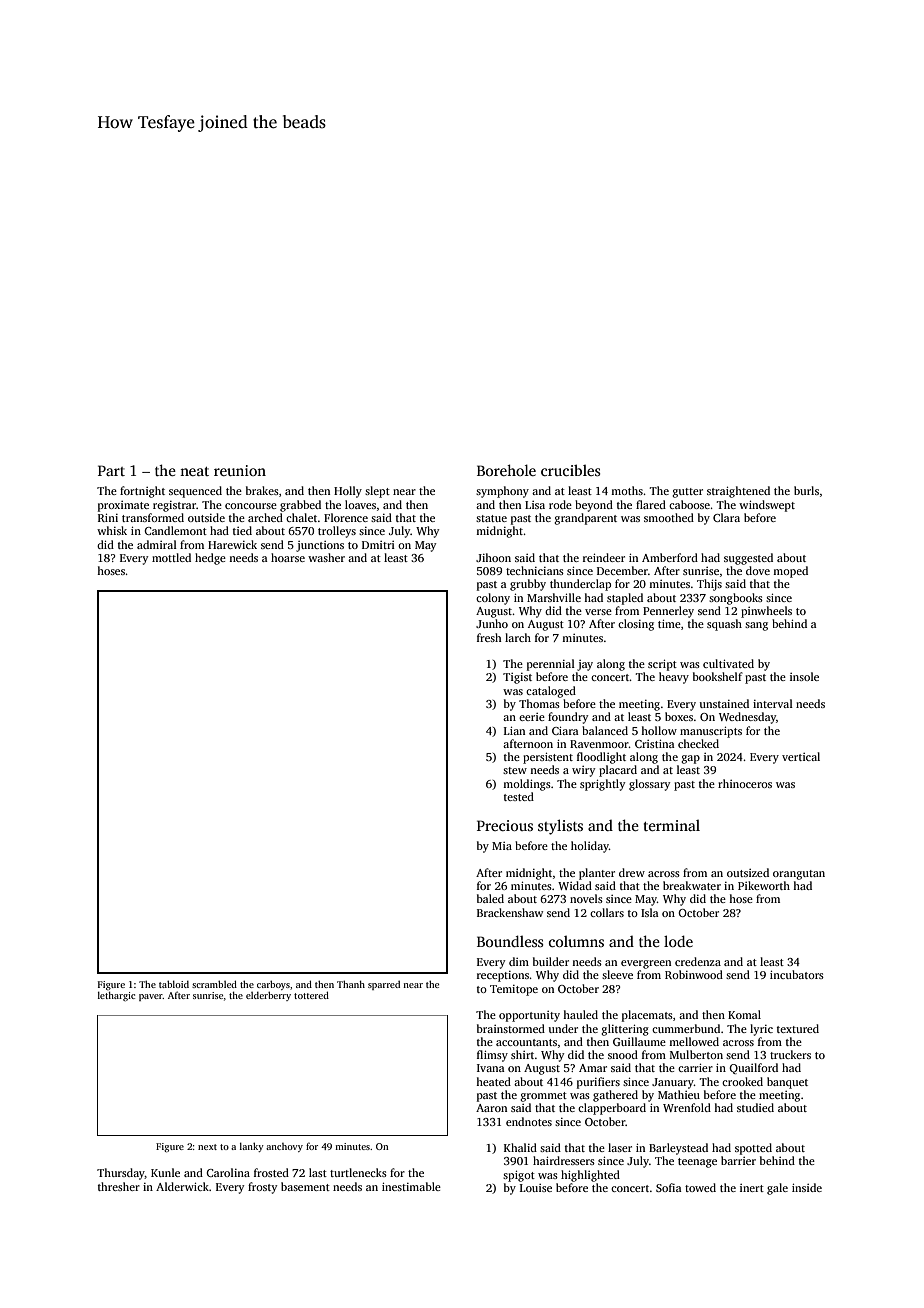  Describe the element at coordinates (493, 557) in the page. I see `Jihoon` at that location.
